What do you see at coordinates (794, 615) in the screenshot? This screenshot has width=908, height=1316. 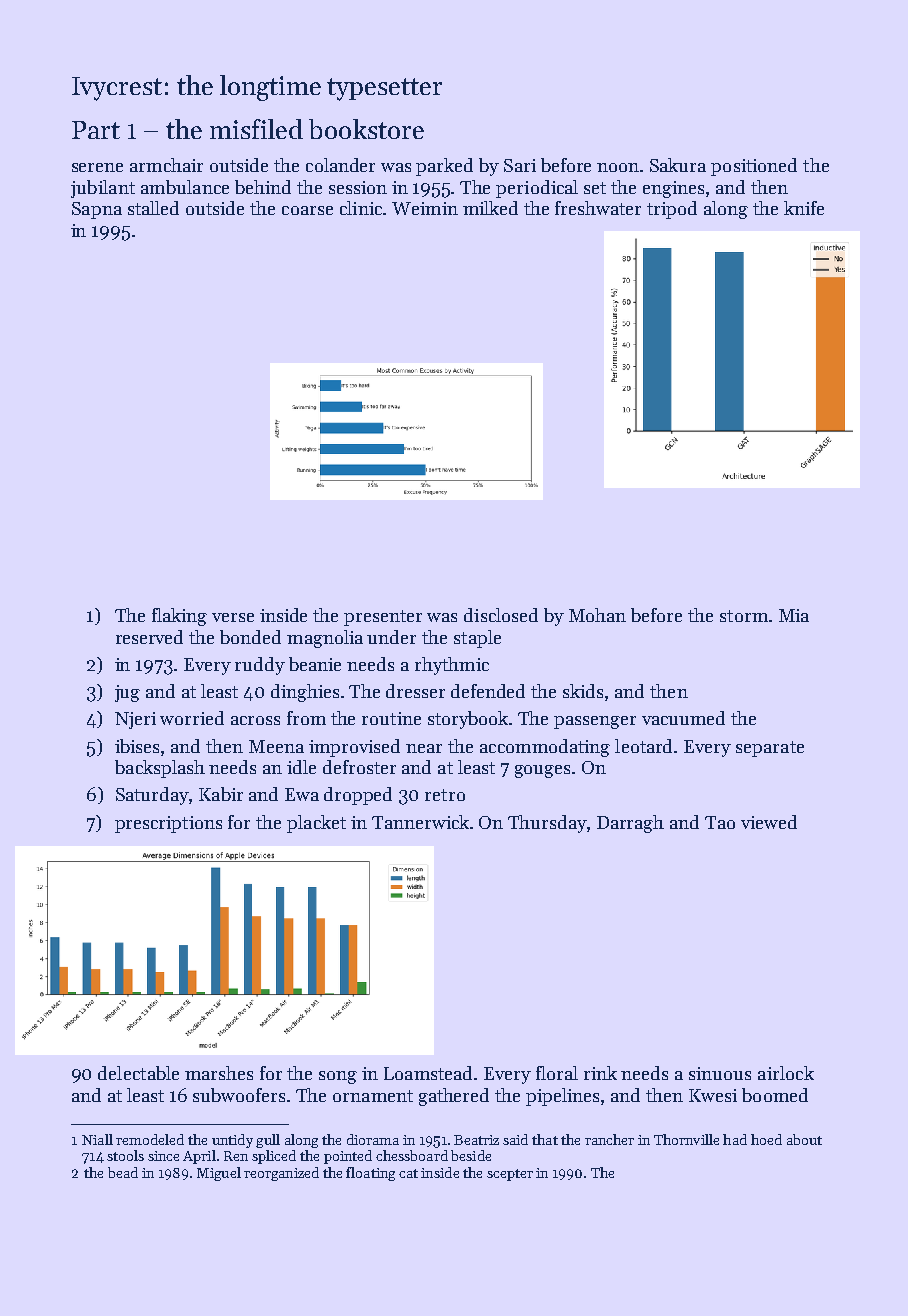 I see `Mia` at bounding box center [794, 615].
